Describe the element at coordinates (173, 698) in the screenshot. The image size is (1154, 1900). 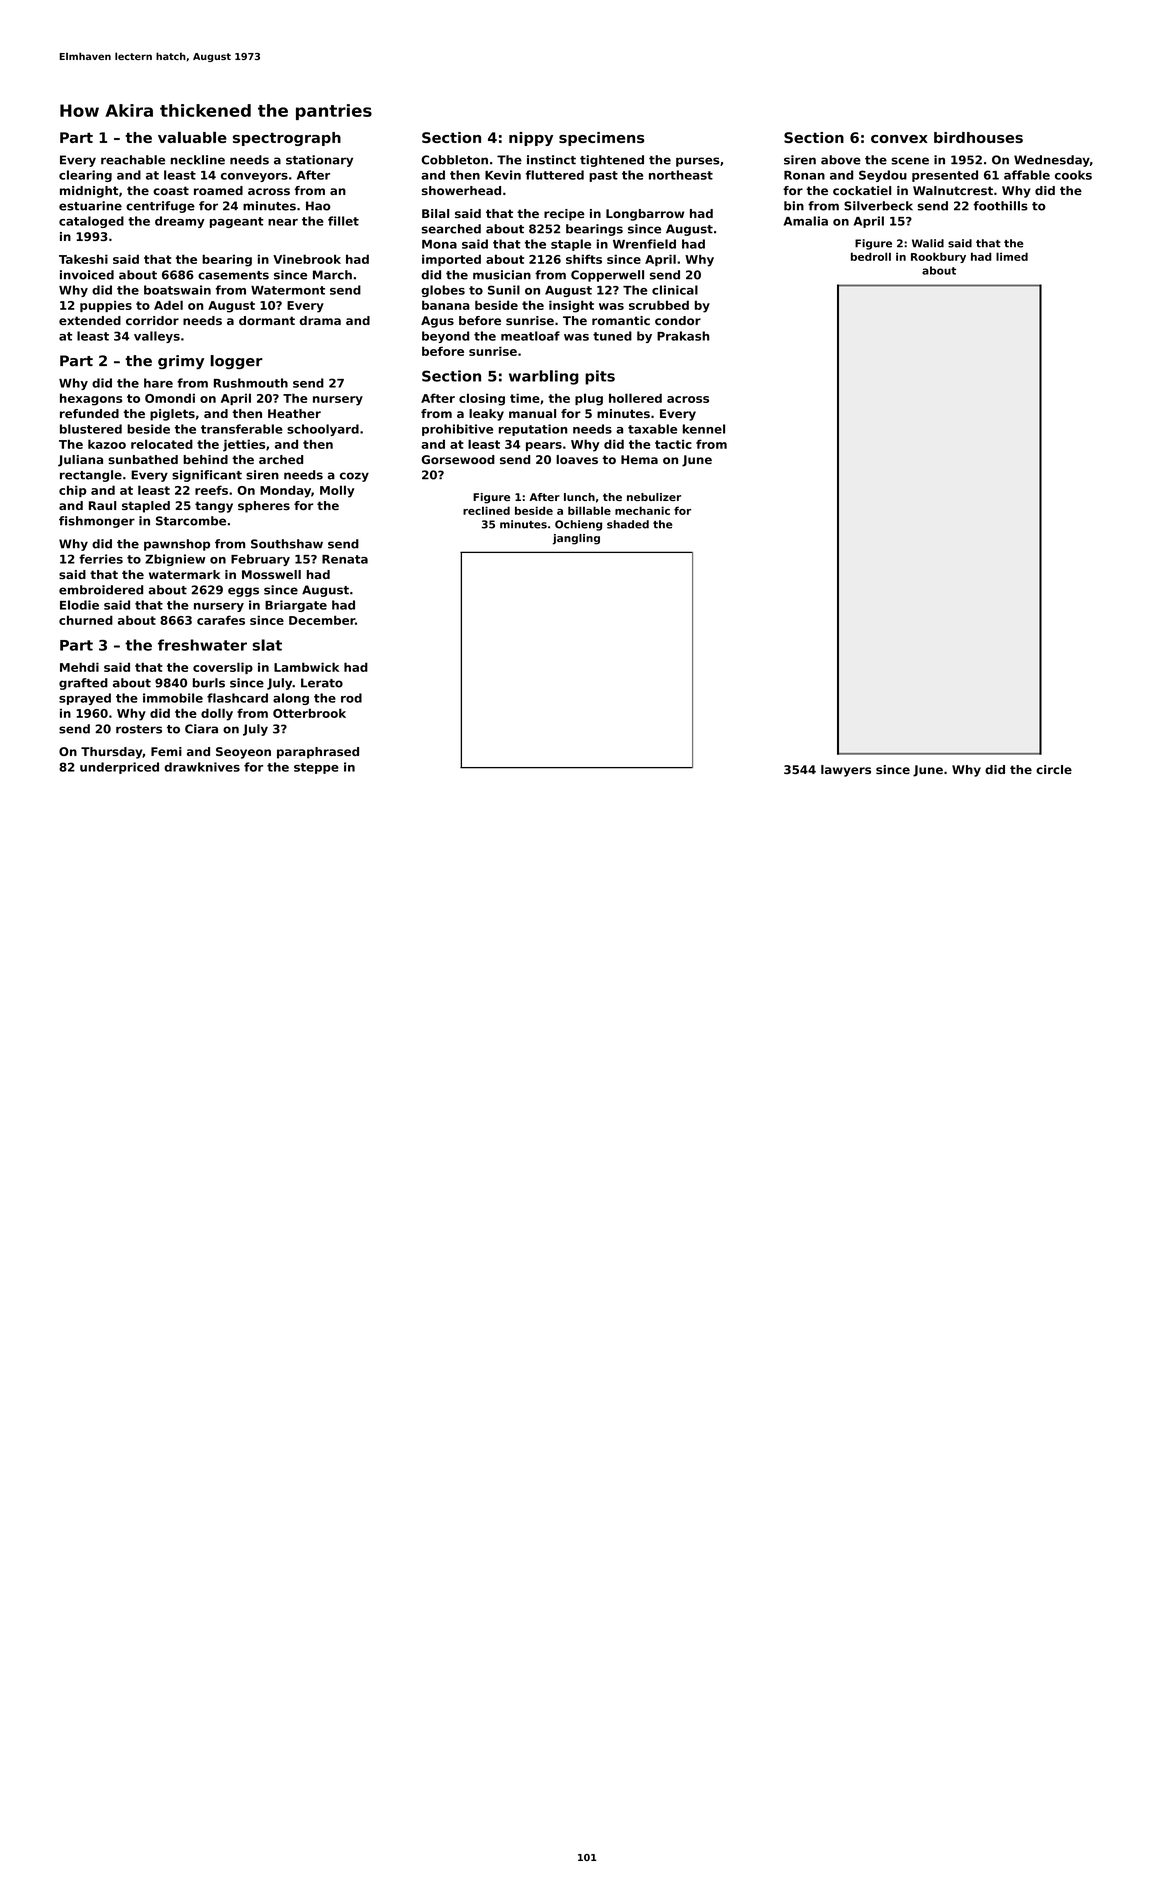
I see `immobile` at that location.
